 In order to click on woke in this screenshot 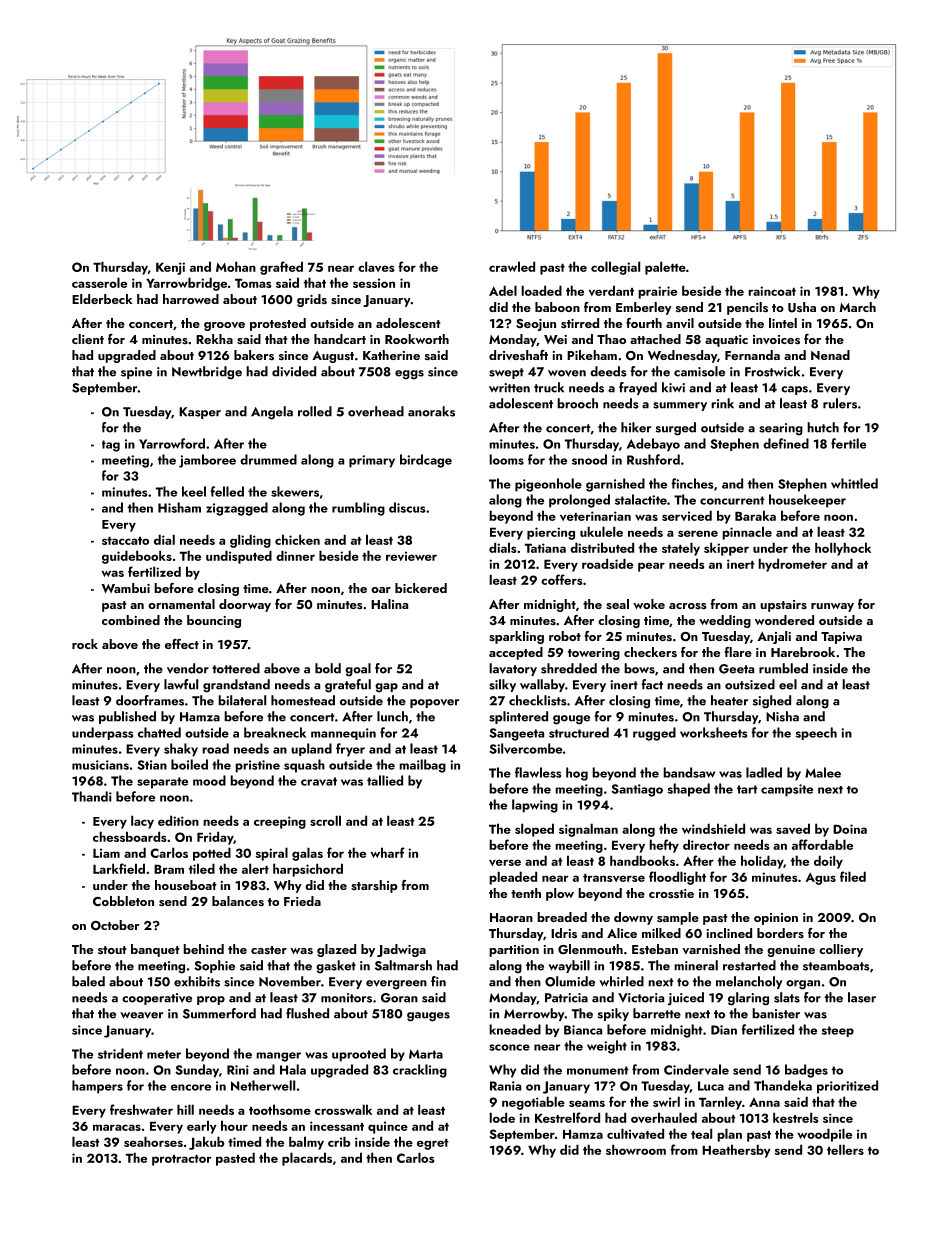, I will do `click(649, 604)`.
